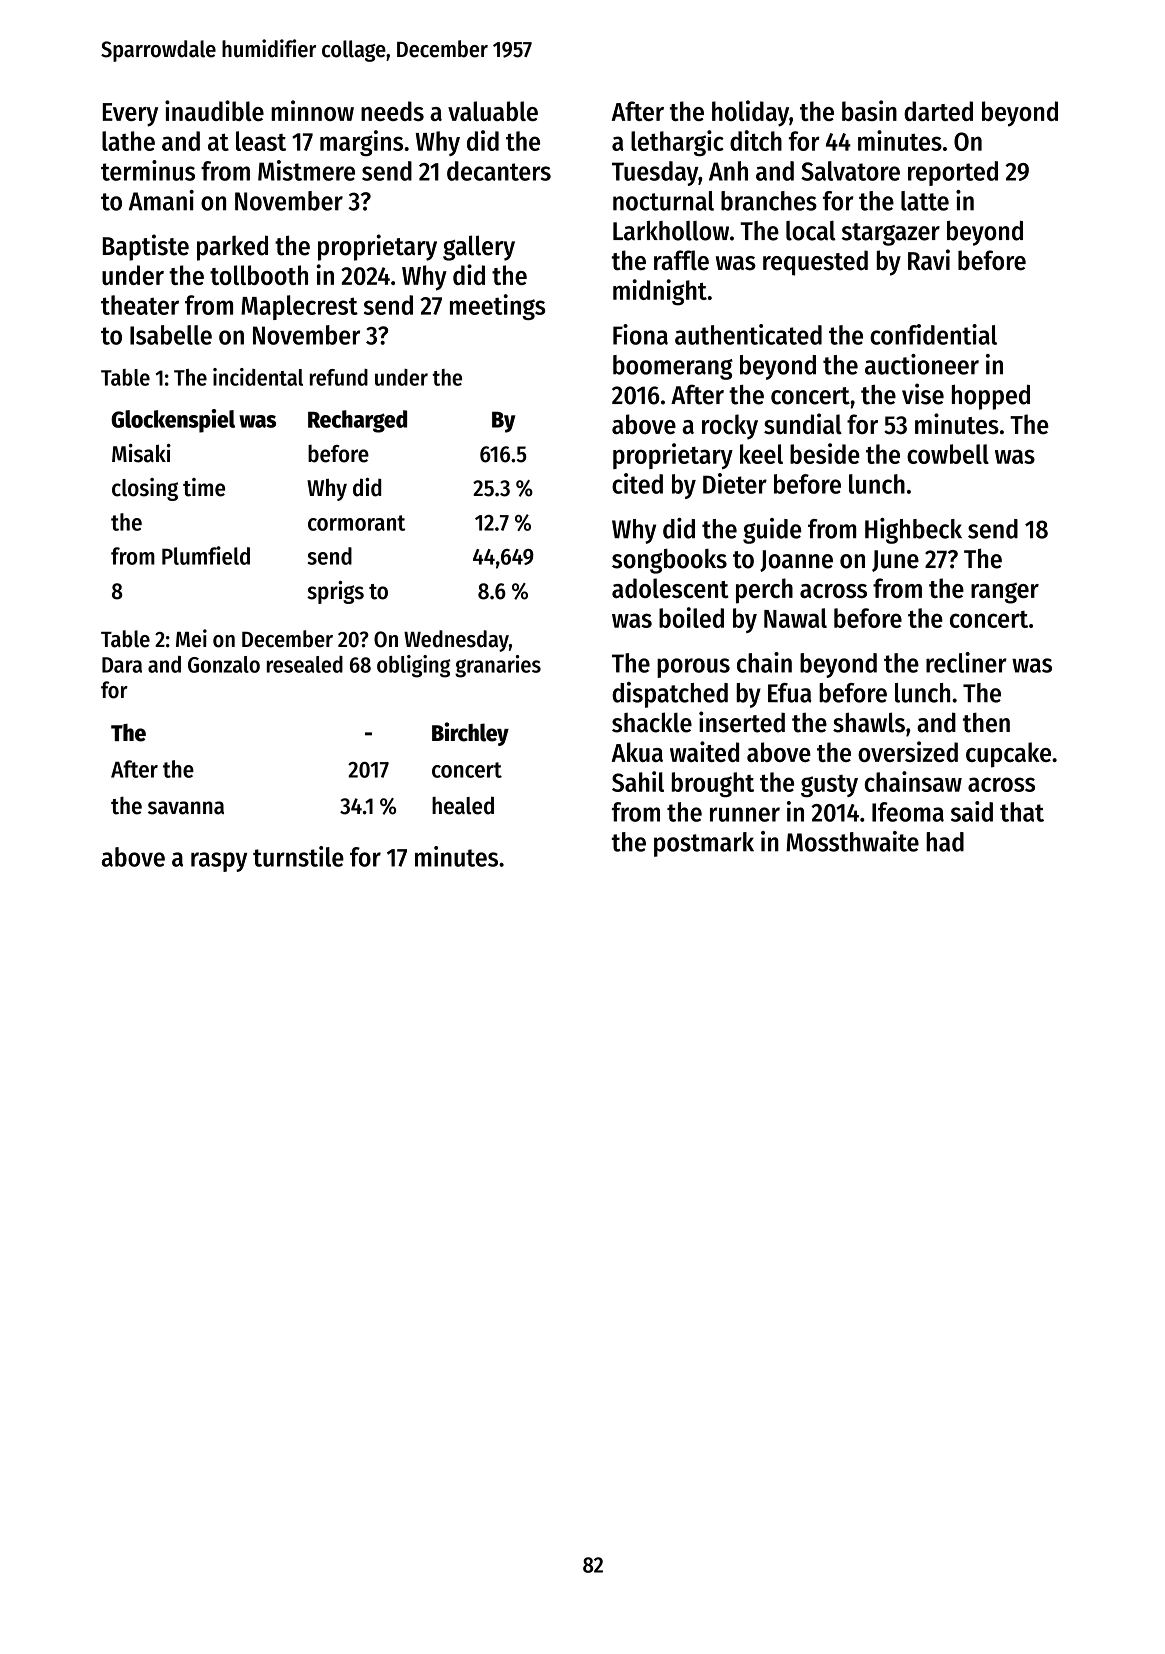 Image resolution: width=1165 pixels, height=1654 pixels. I want to click on Birchley, so click(470, 734).
